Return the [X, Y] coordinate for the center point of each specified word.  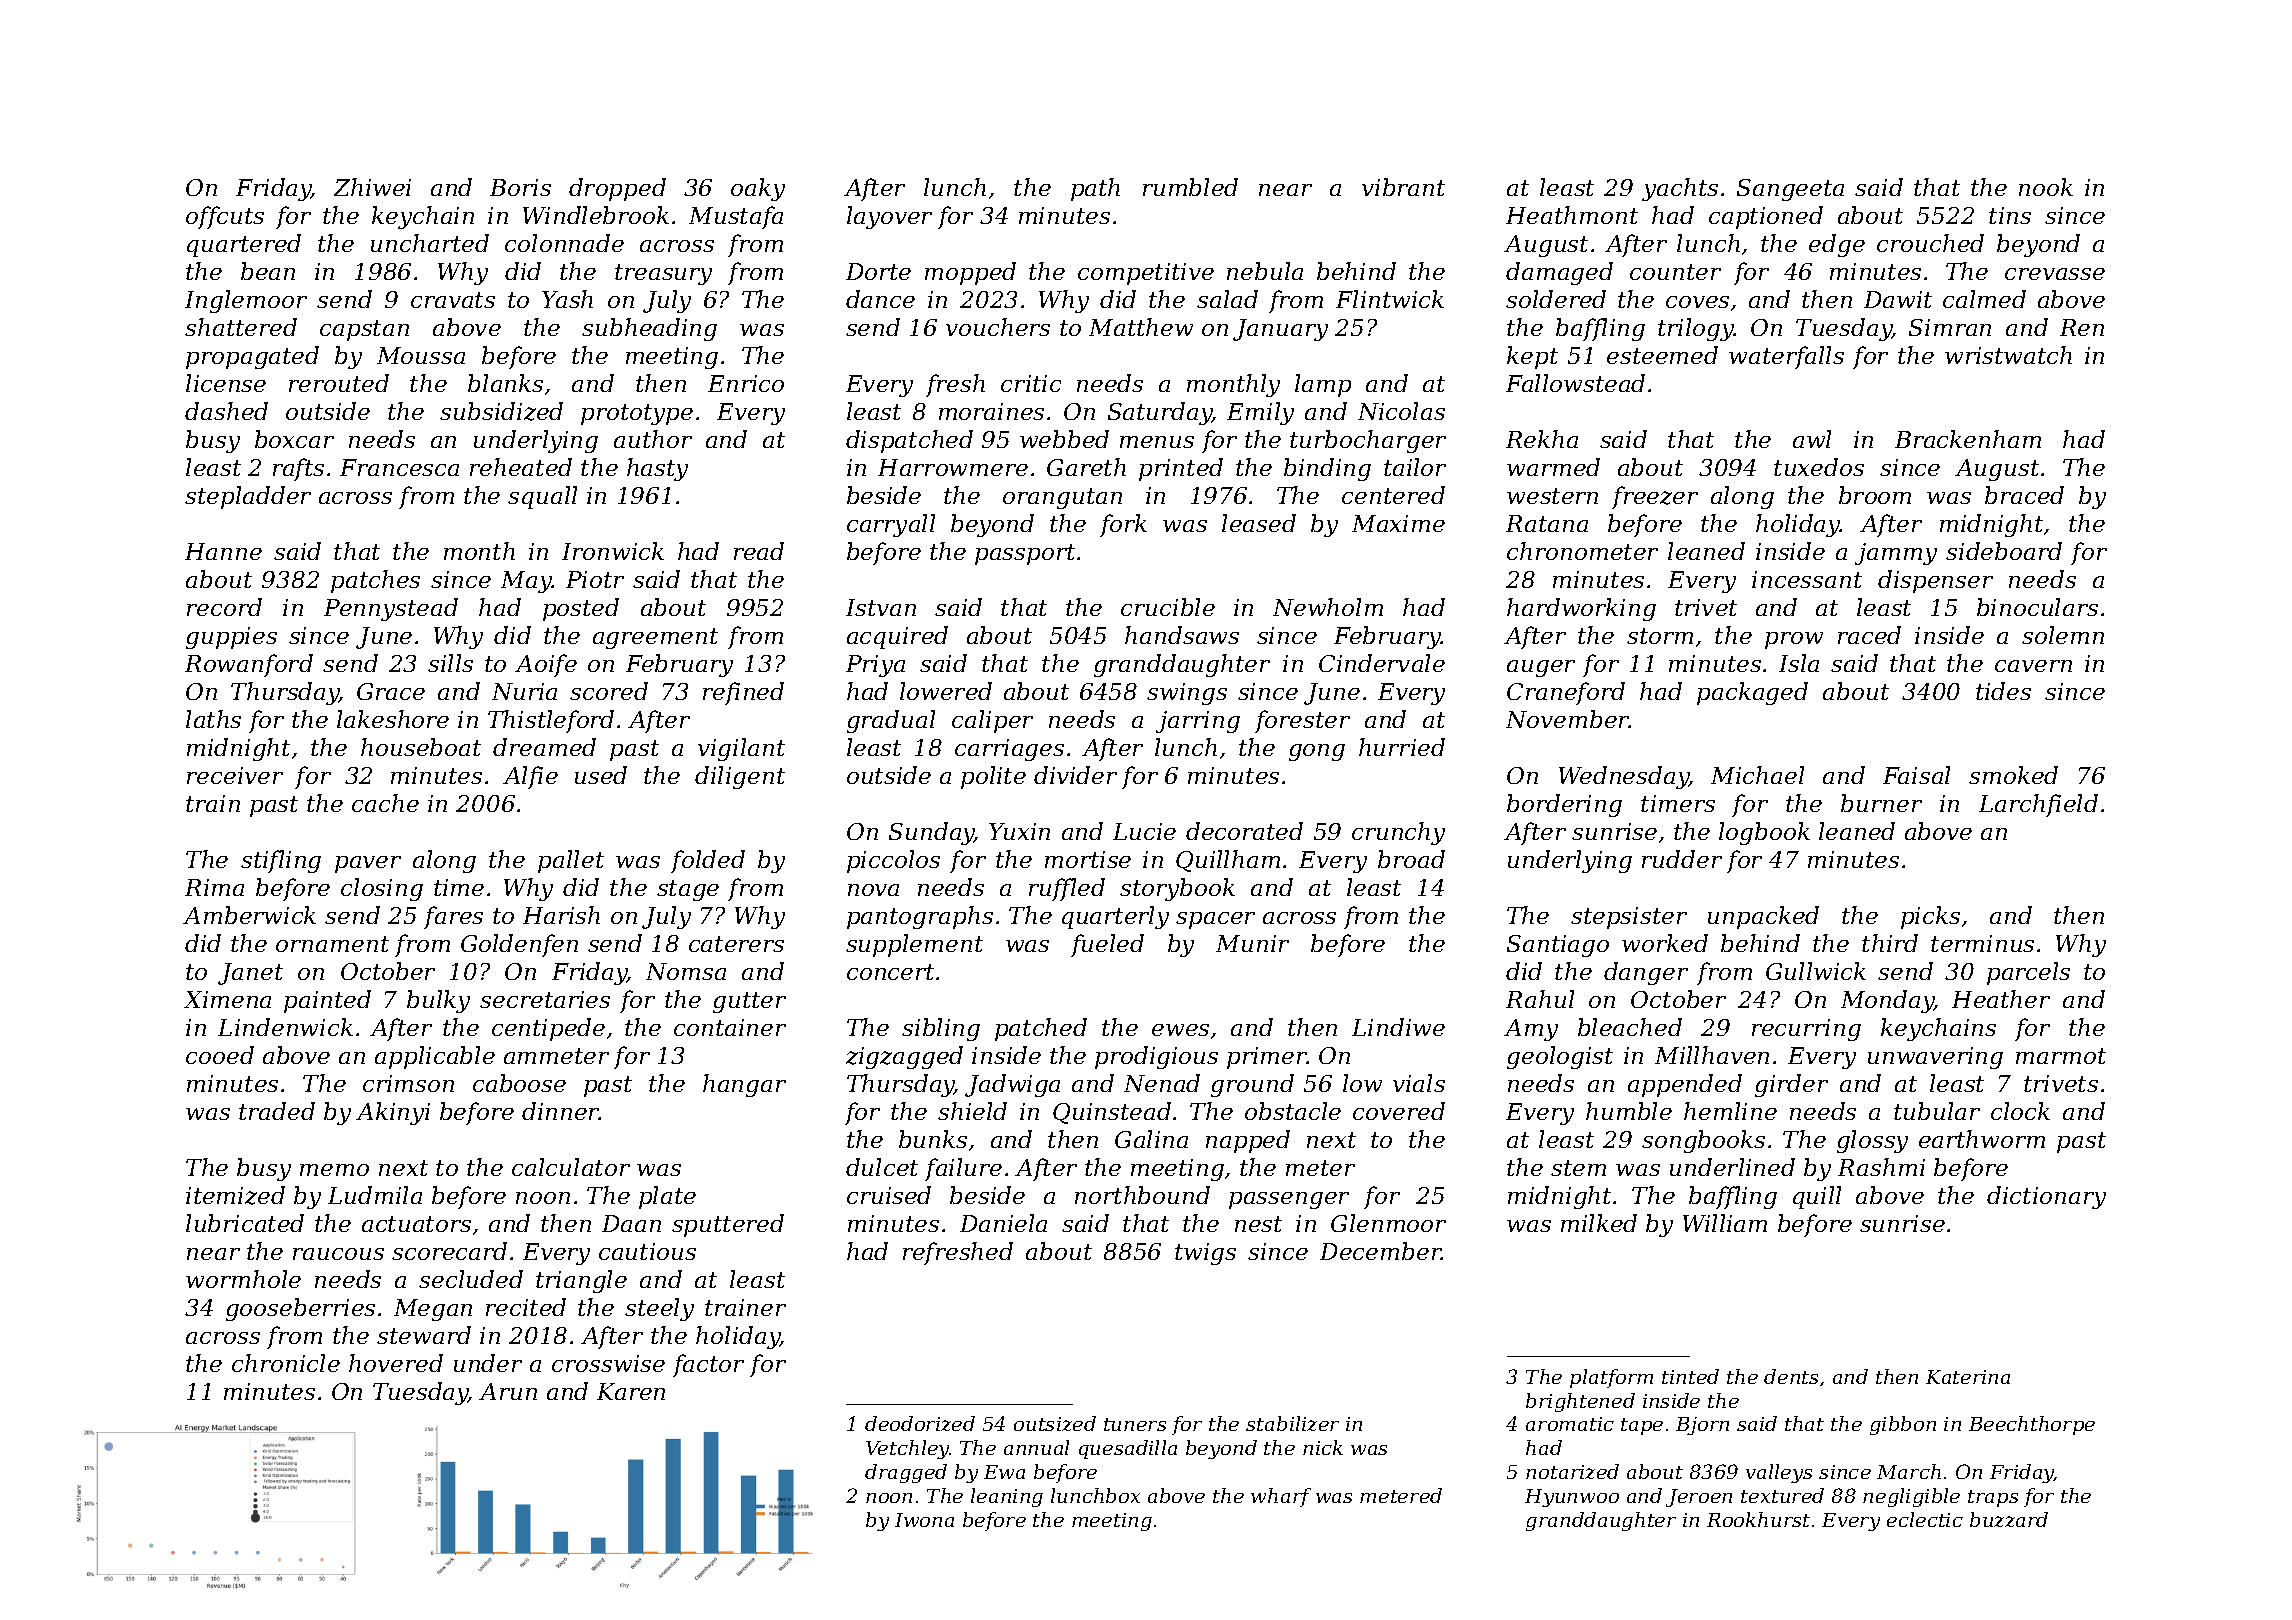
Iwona [924, 1520]
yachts [1680, 189]
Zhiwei [372, 187]
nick [1323, 1447]
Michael [1757, 775]
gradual [891, 721]
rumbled [1190, 187]
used [601, 775]
